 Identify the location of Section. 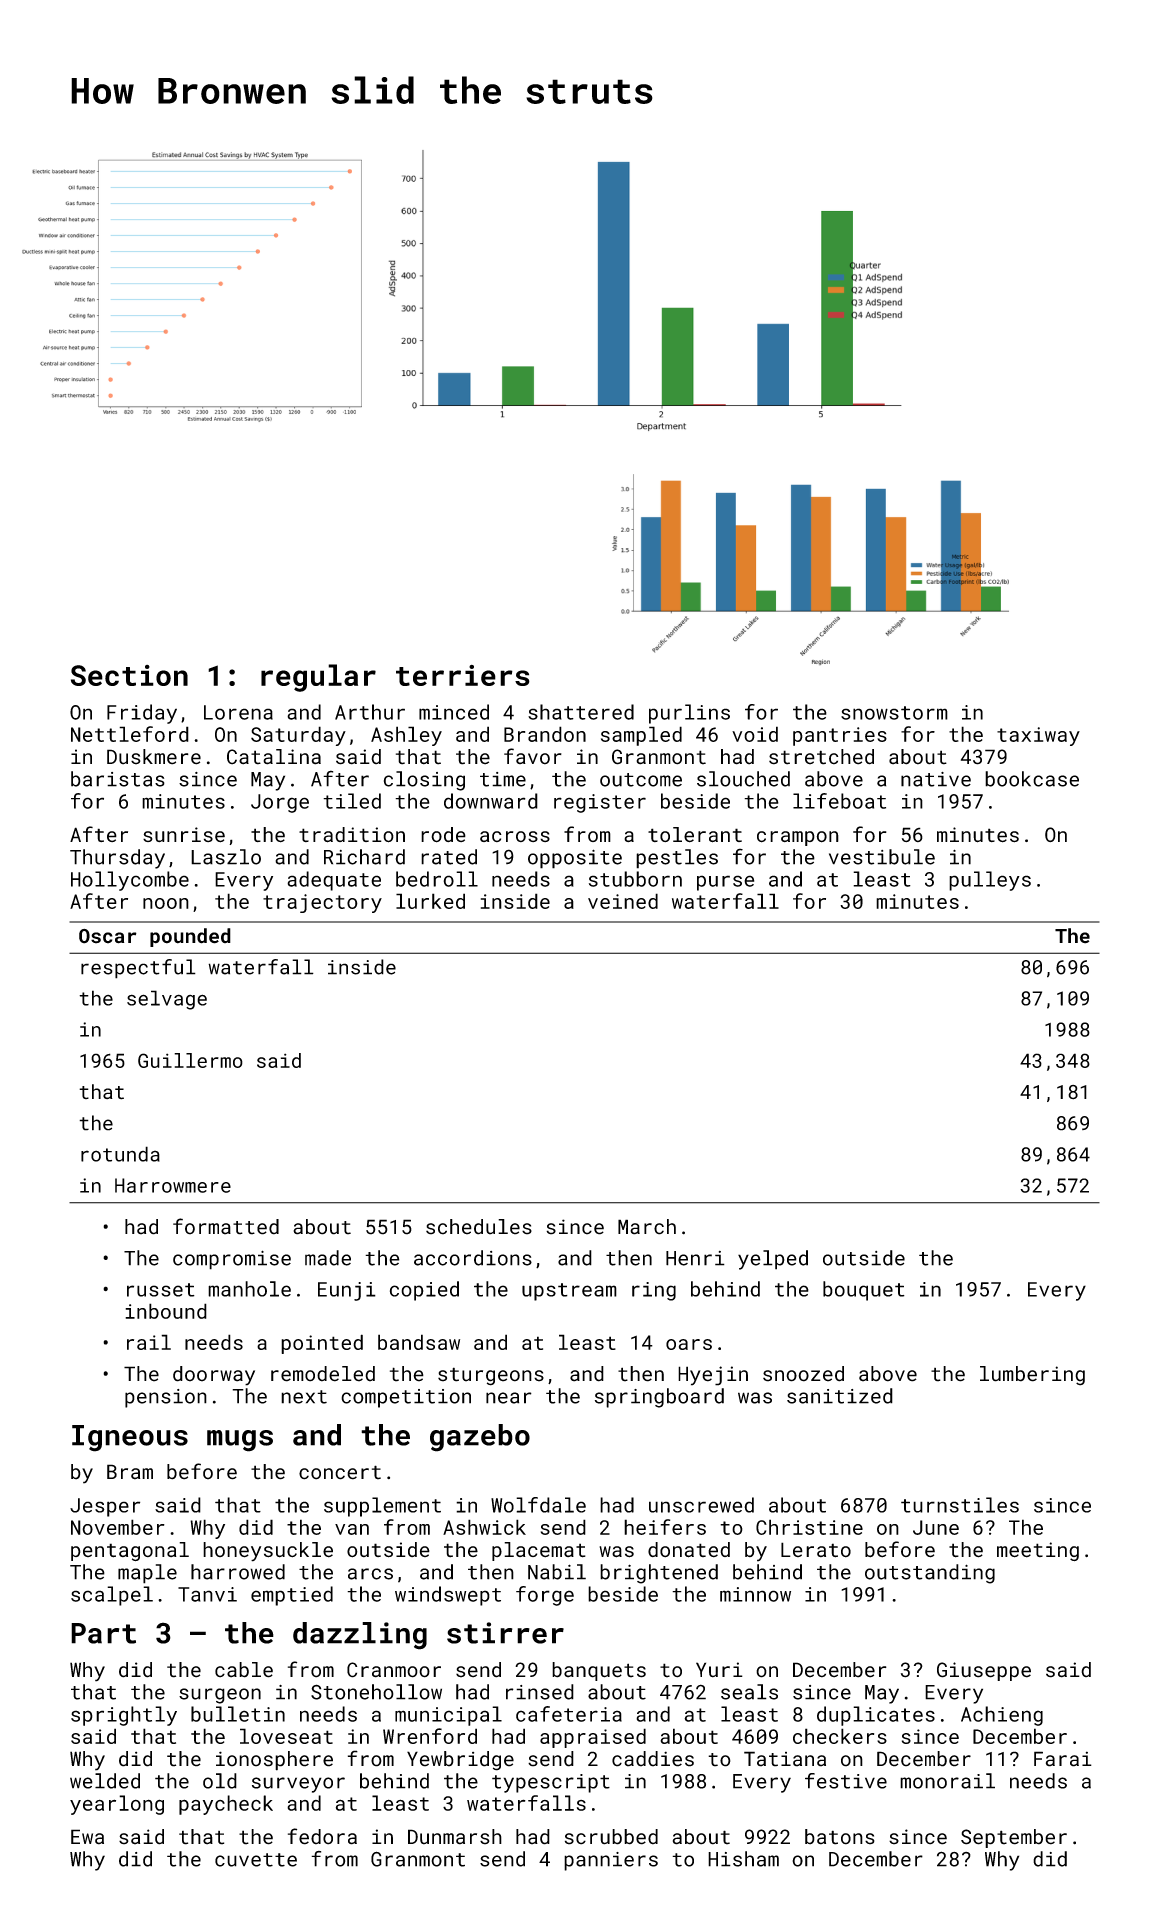
(129, 675).
